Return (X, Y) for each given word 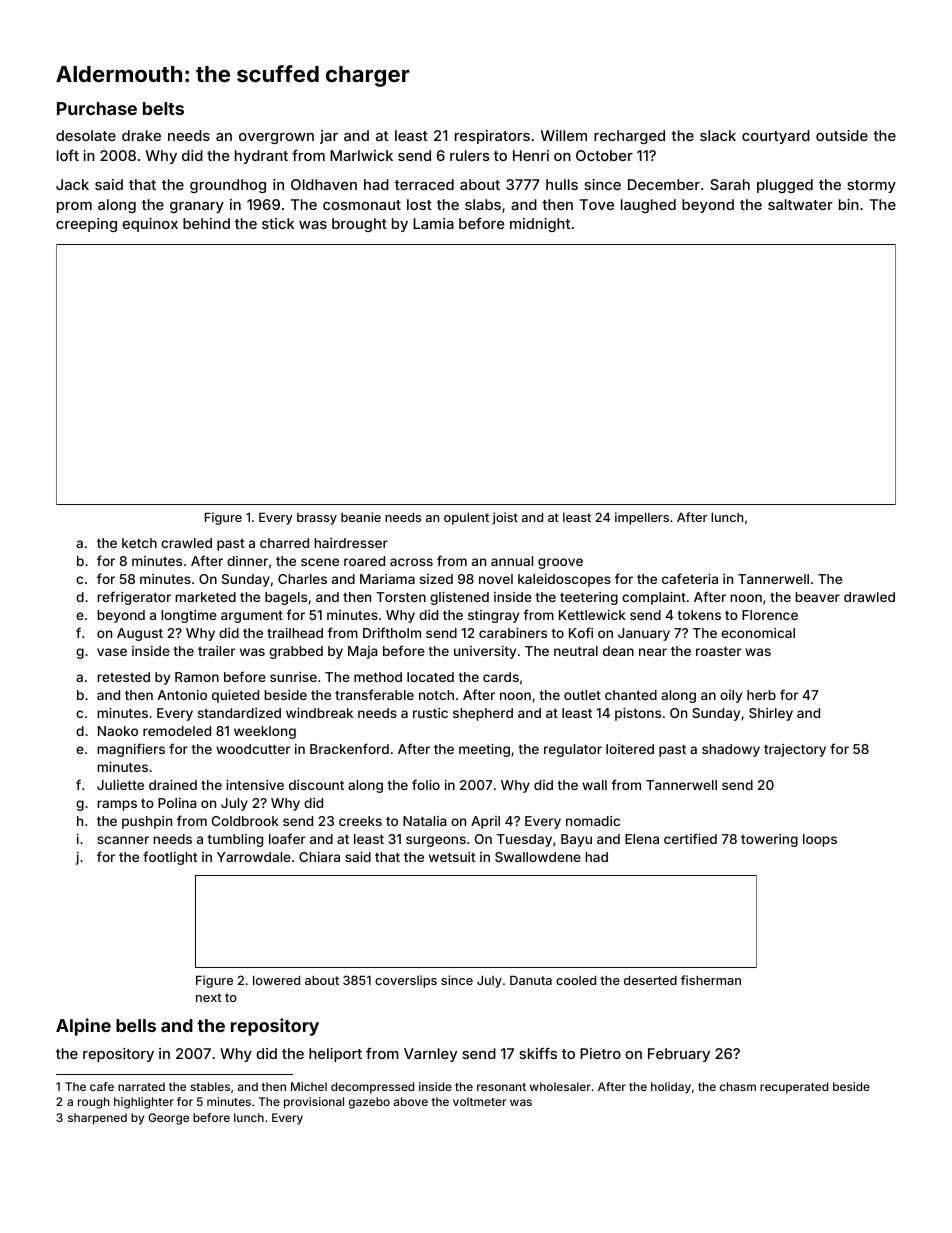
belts (163, 108)
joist (505, 518)
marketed (205, 597)
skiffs (538, 1053)
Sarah (730, 184)
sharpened (97, 1119)
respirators (492, 137)
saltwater (800, 204)
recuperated (794, 1088)
